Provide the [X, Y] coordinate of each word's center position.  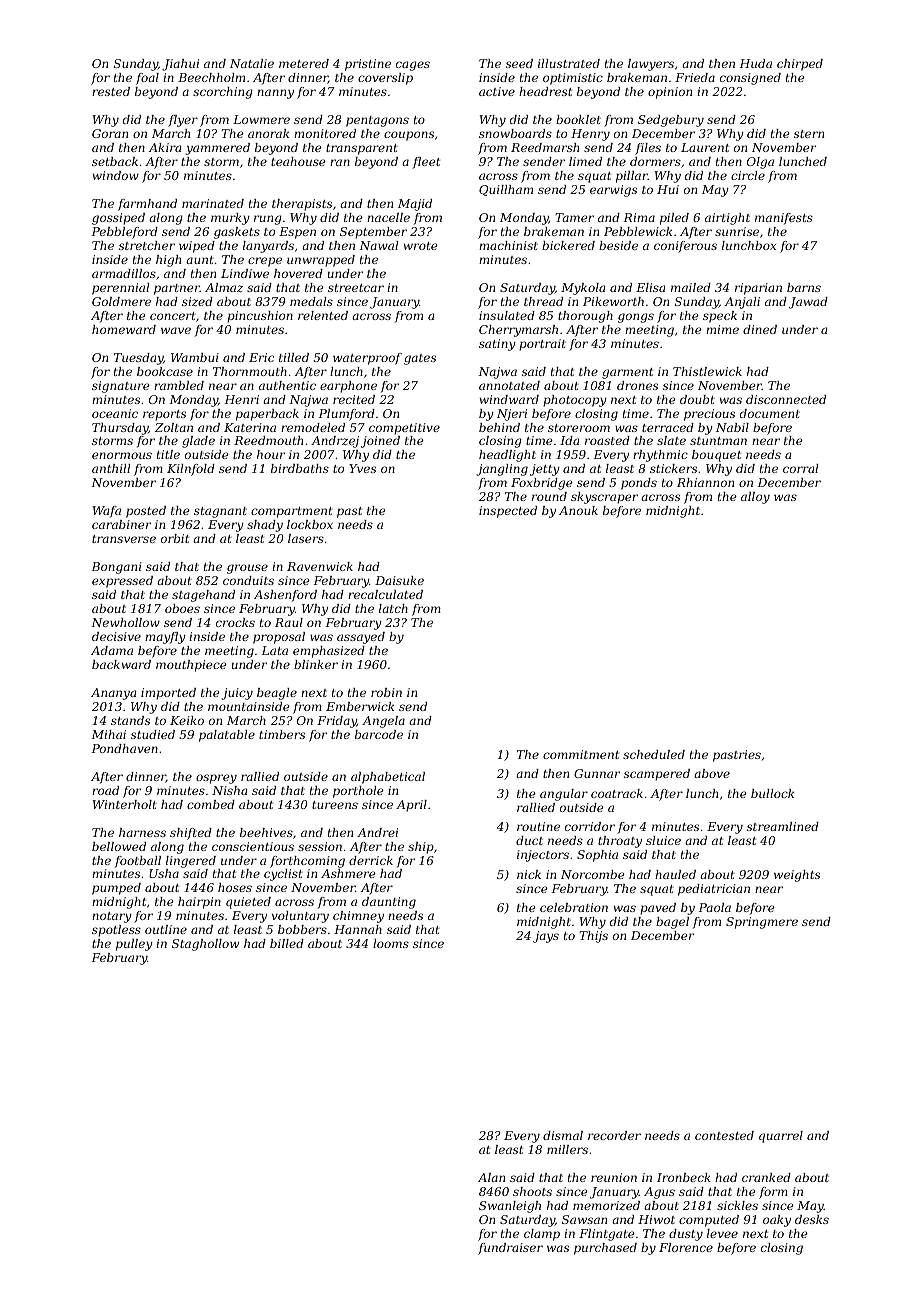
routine [538, 826]
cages [413, 66]
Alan [491, 1177]
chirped [800, 65]
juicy [237, 694]
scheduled [654, 754]
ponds [639, 484]
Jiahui [180, 65]
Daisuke [399, 580]
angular [564, 795]
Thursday [120, 429]
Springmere [762, 923]
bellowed [119, 846]
